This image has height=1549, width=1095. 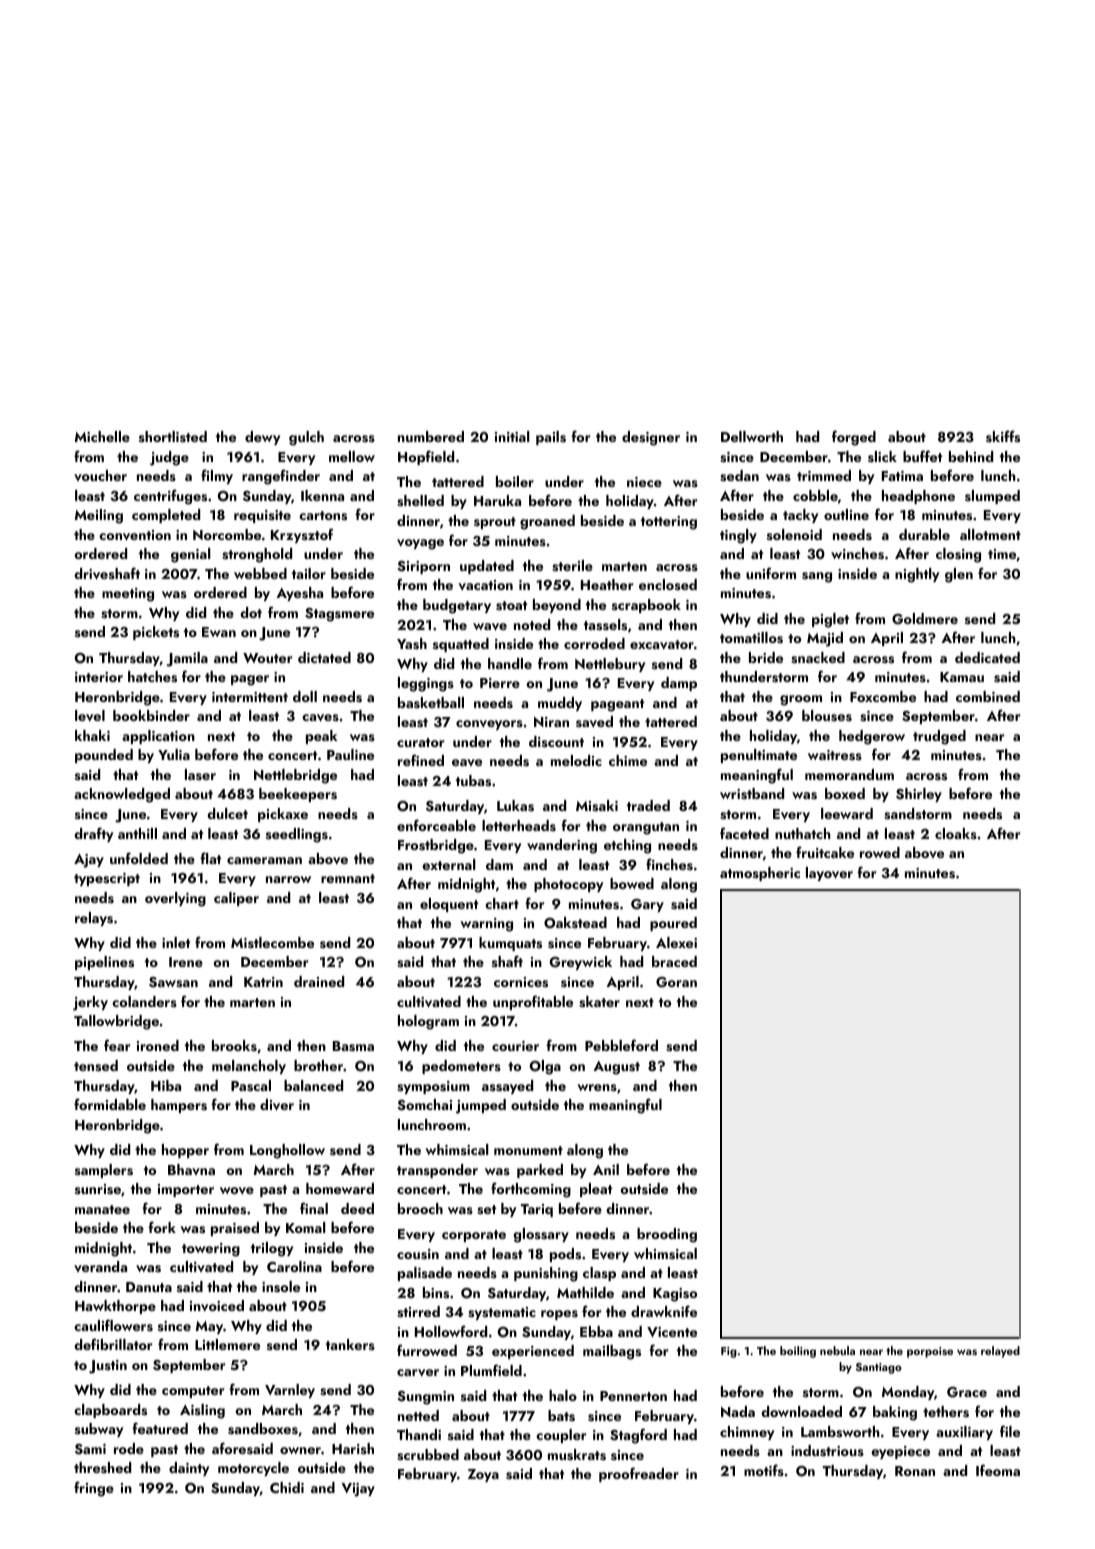 What do you see at coordinates (647, 905) in the image?
I see `Gary` at bounding box center [647, 905].
